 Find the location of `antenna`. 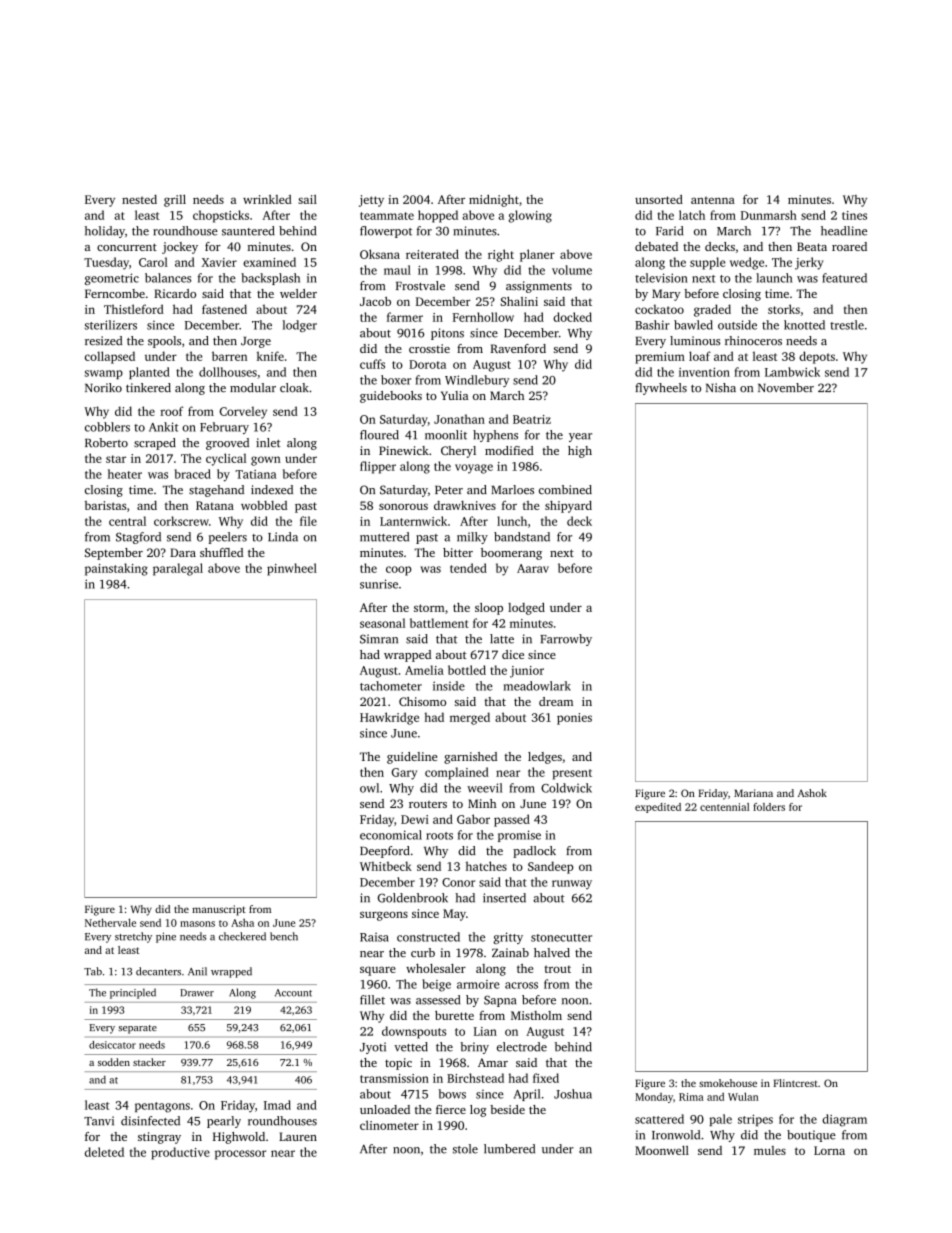

antenna is located at coordinates (713, 200).
